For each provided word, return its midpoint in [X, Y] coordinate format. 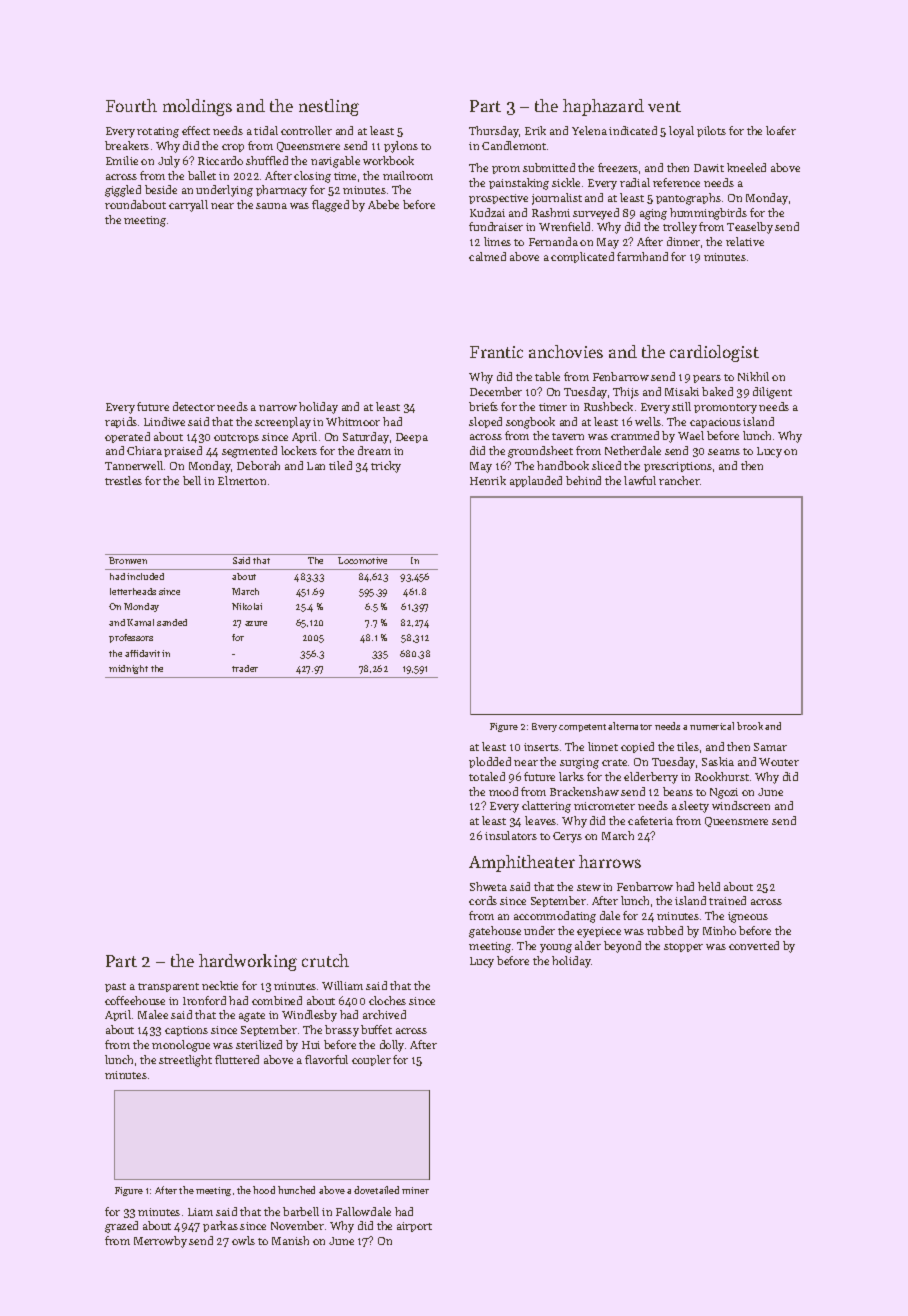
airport [414, 1227]
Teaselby [750, 228]
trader [245, 668]
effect [196, 130]
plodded [490, 762]
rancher [679, 480]
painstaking [519, 184]
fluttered [237, 1059]
